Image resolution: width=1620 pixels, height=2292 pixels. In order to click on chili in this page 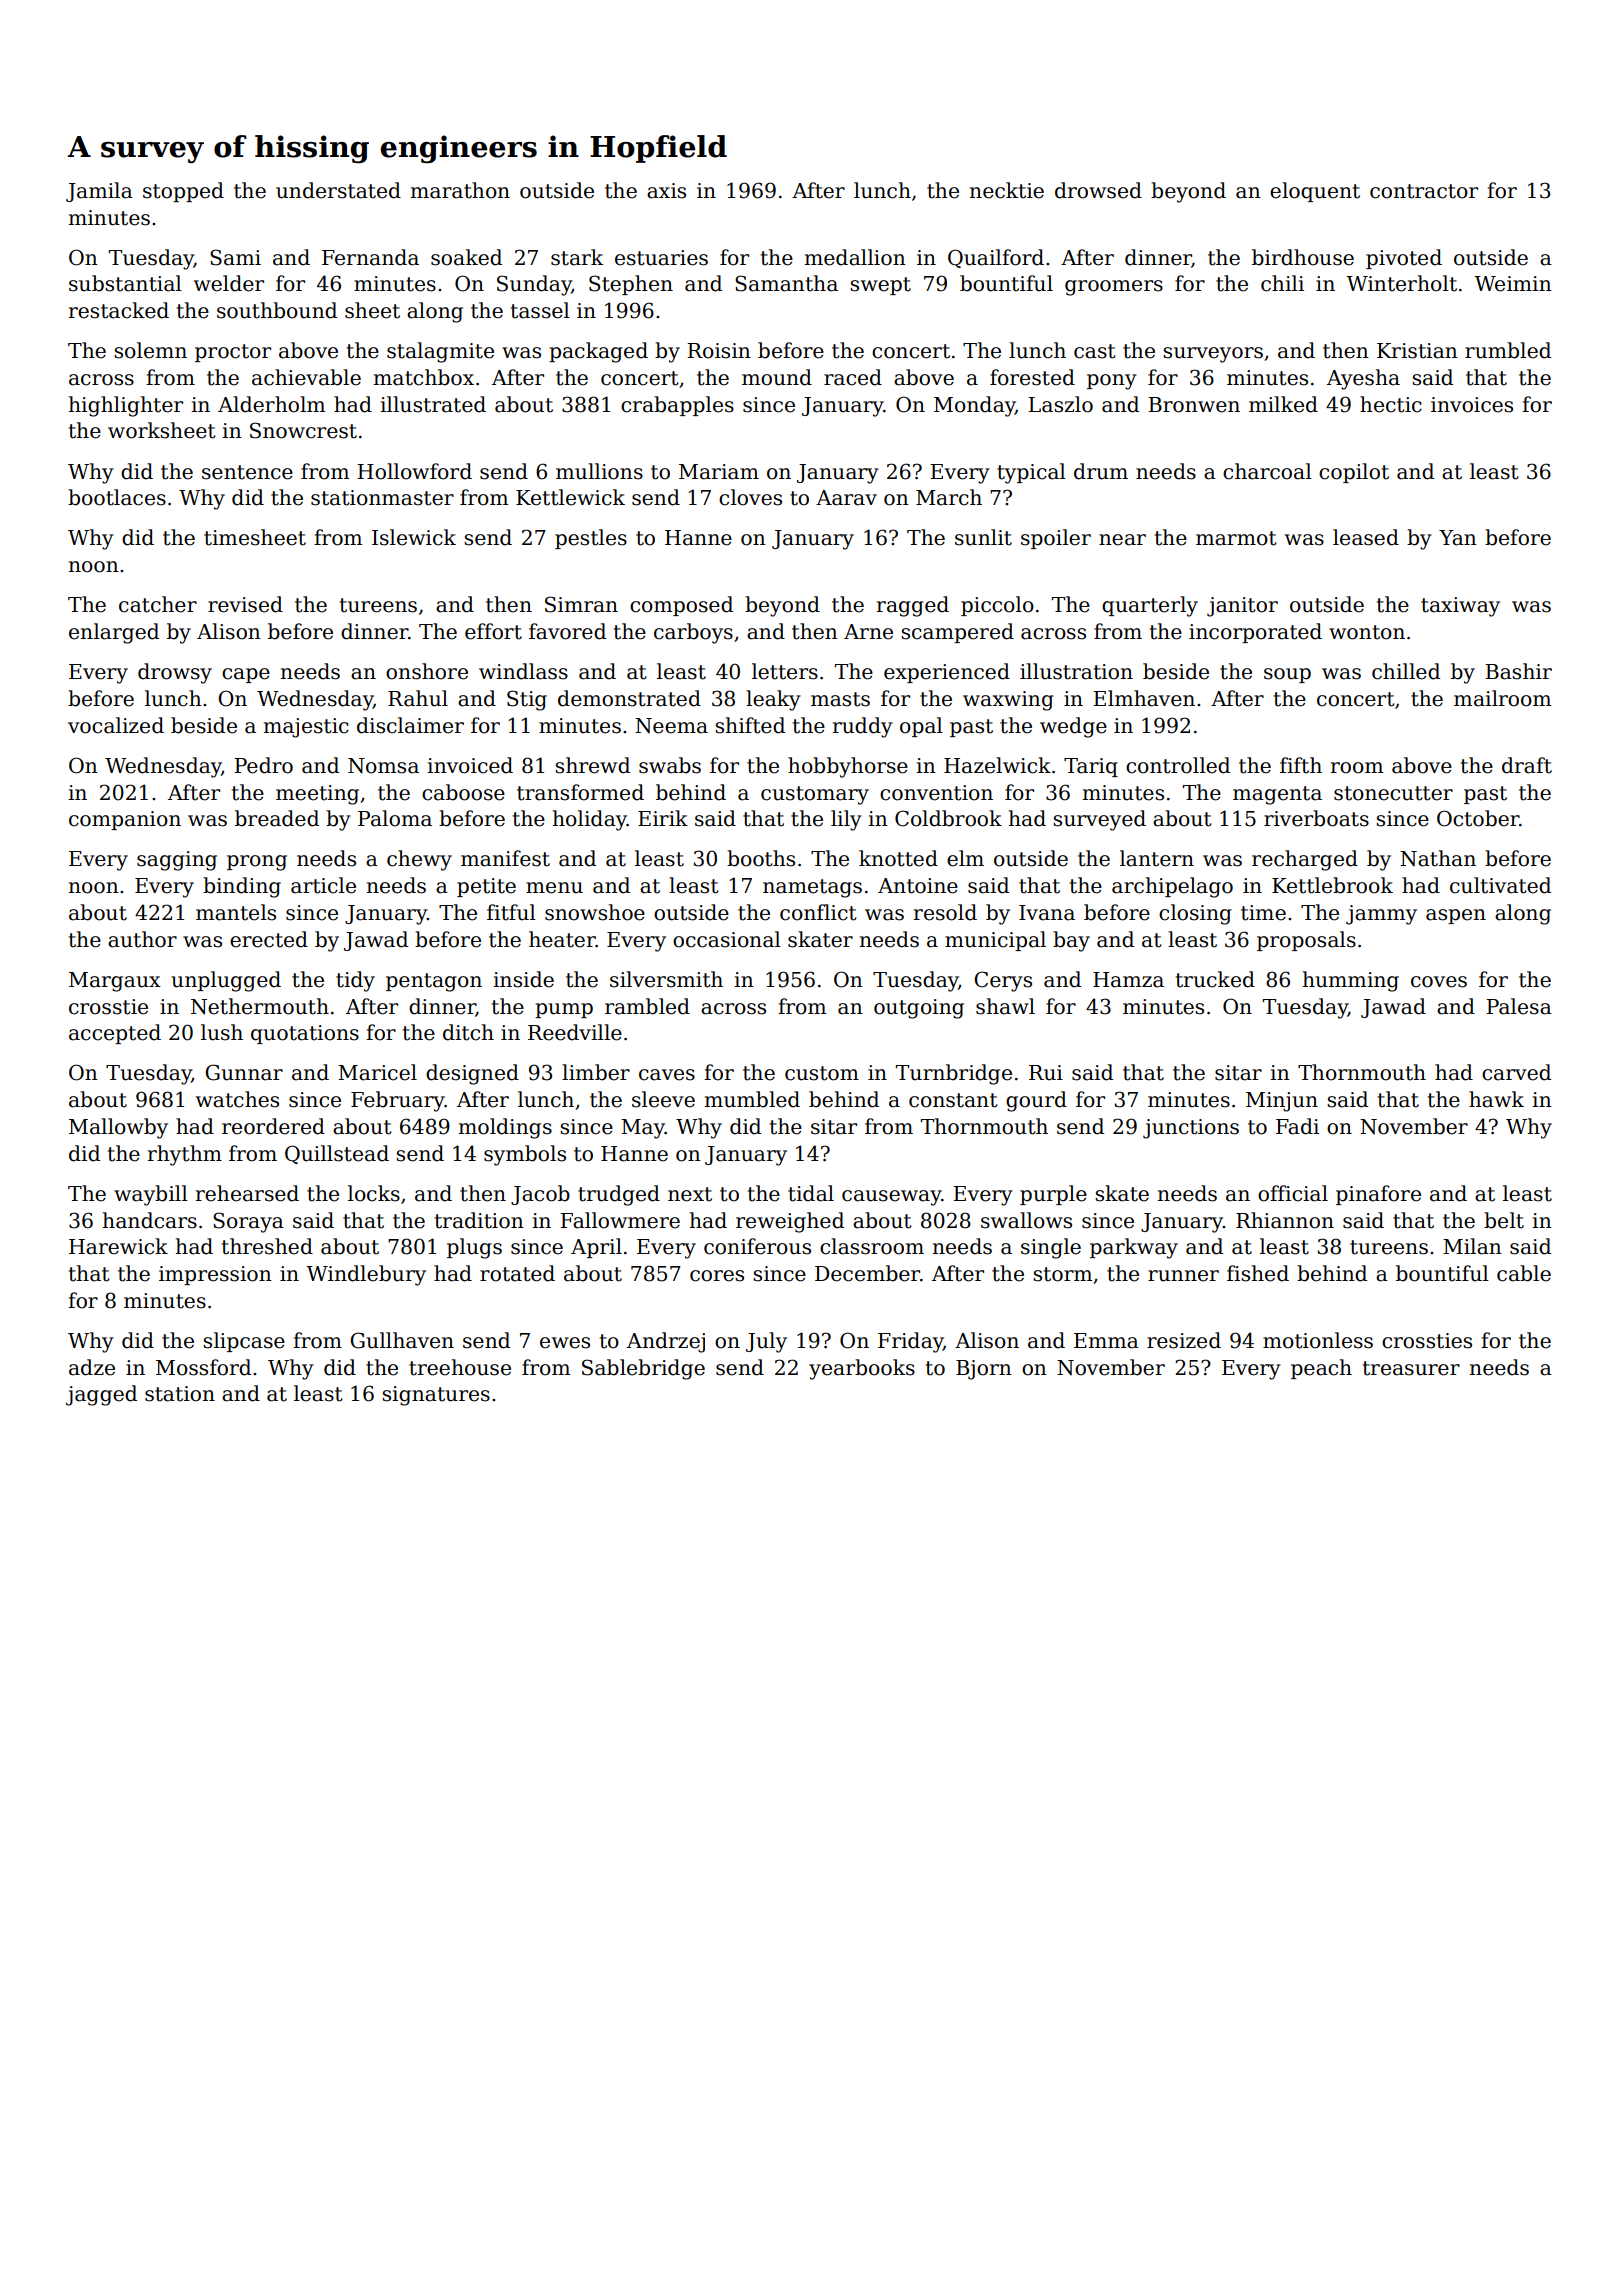, I will do `click(1282, 283)`.
